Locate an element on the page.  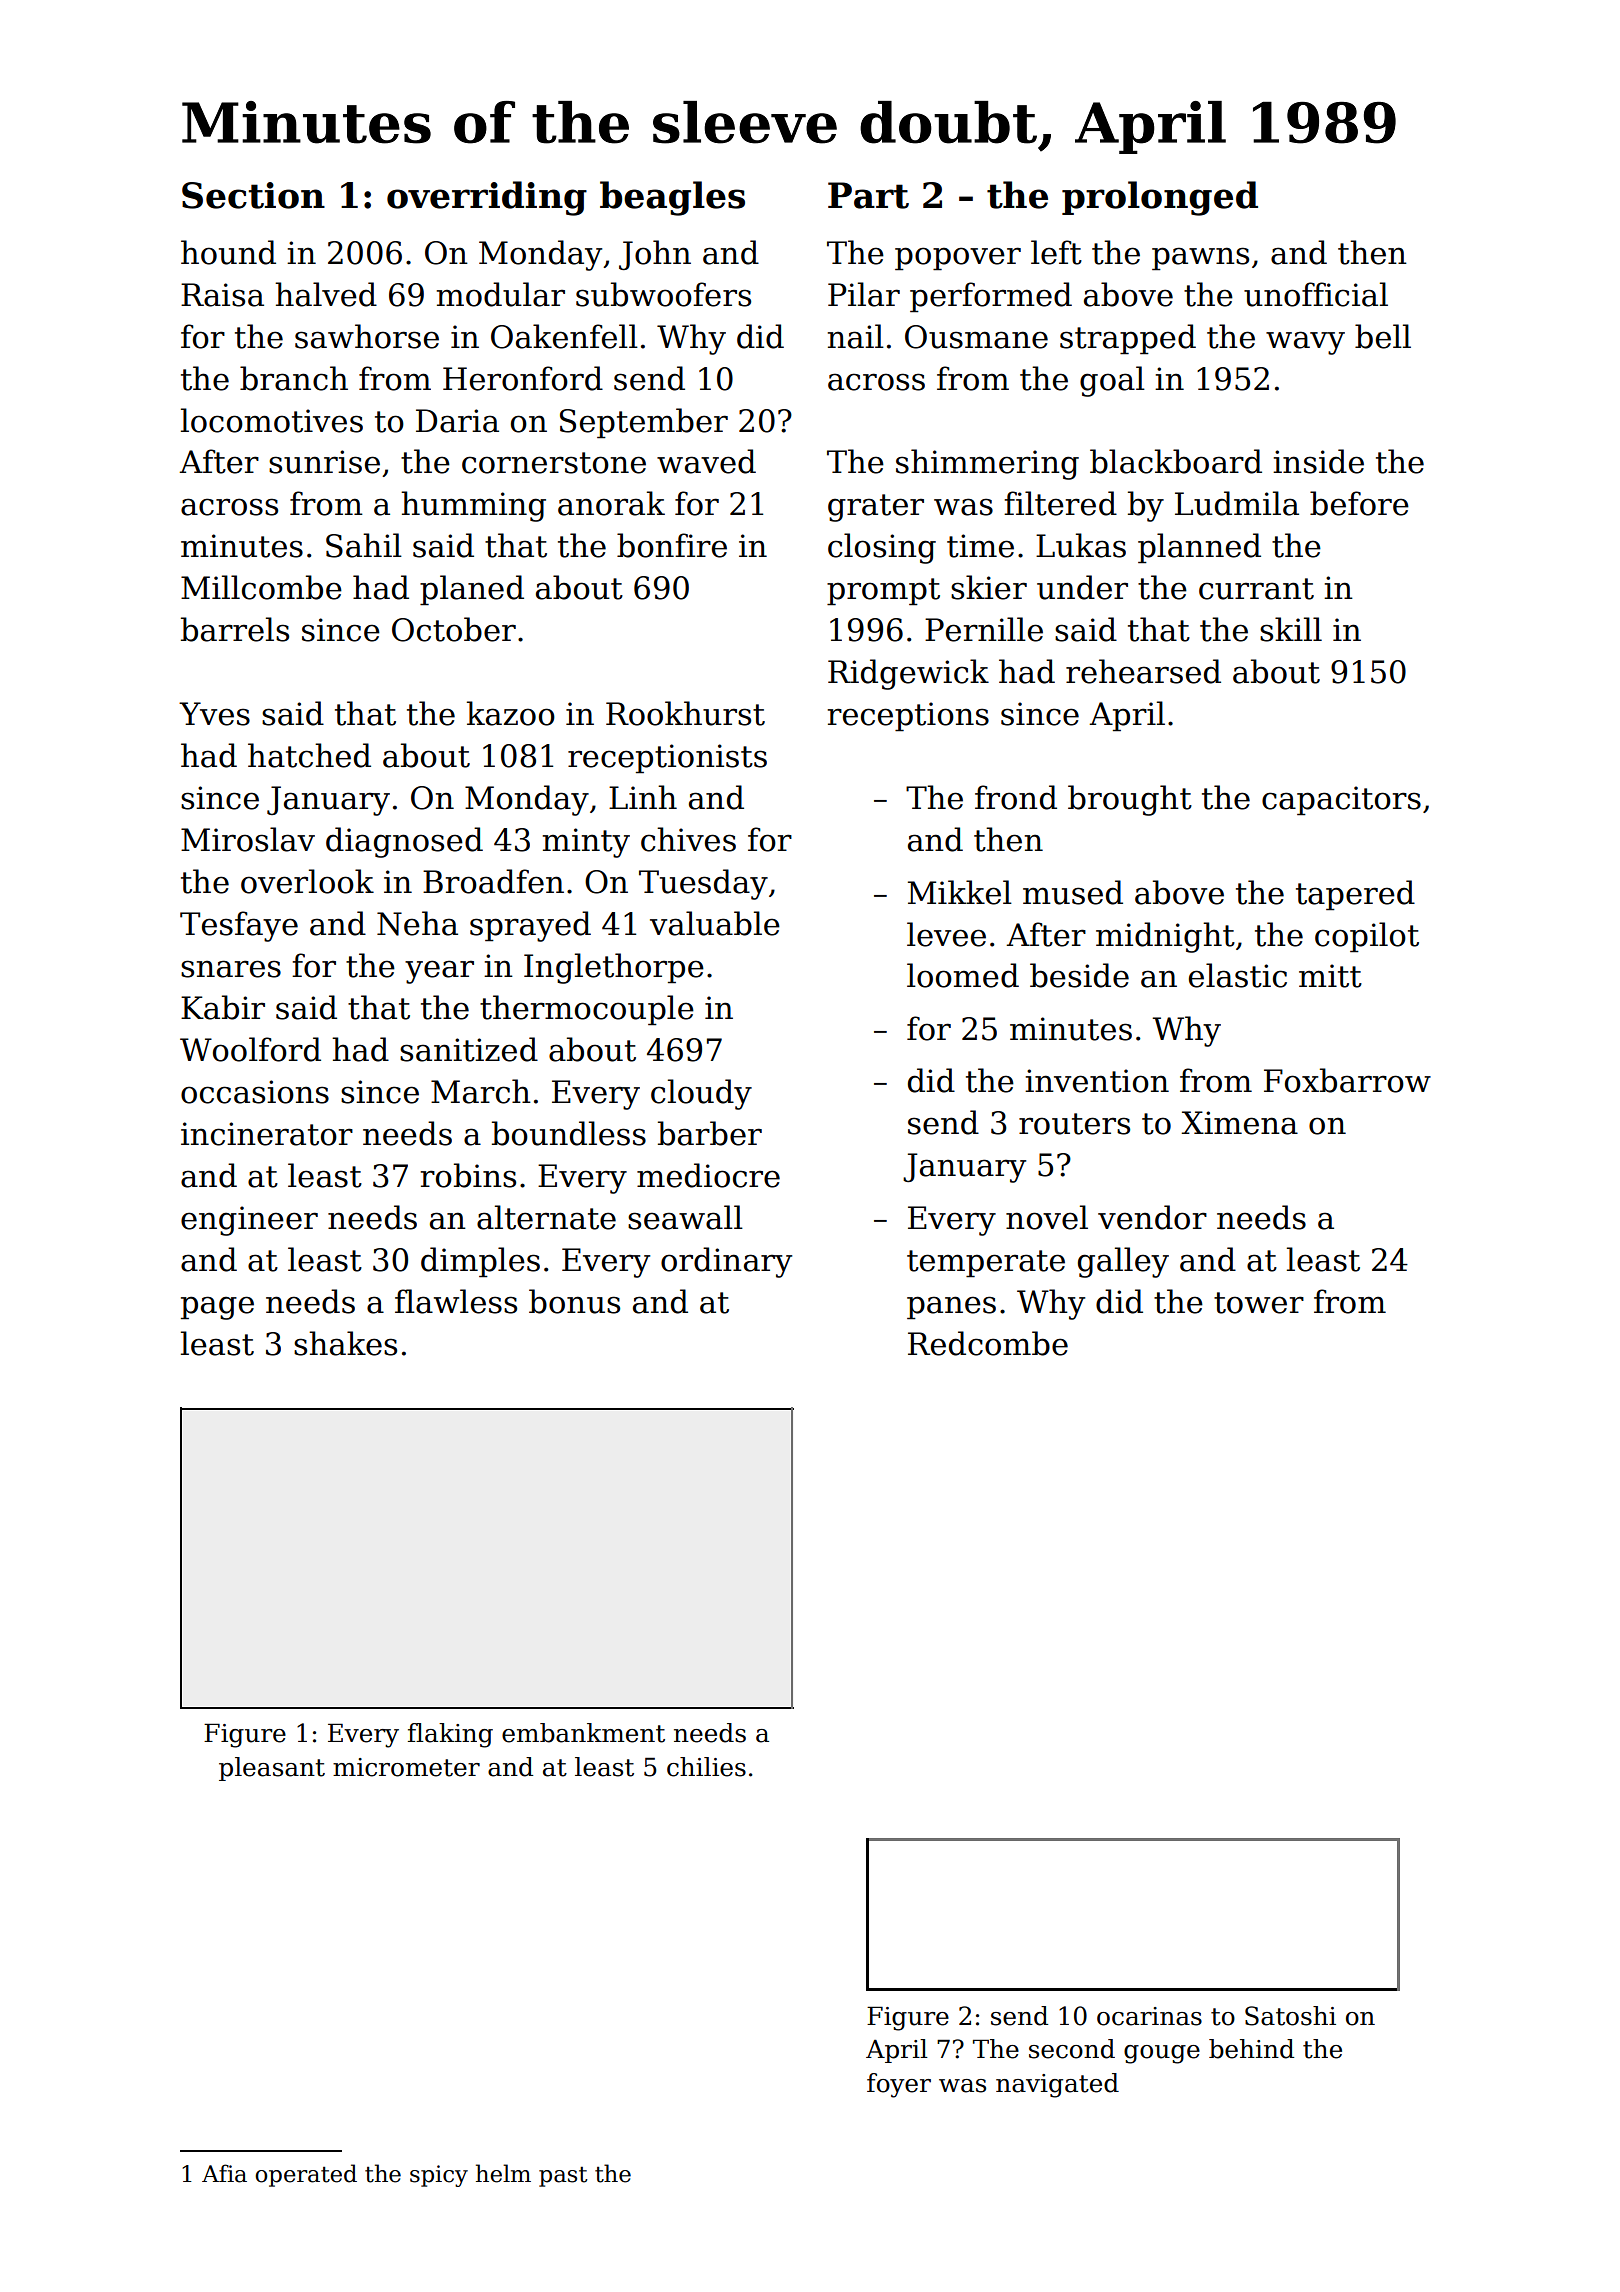
Redcombe is located at coordinates (988, 1343).
